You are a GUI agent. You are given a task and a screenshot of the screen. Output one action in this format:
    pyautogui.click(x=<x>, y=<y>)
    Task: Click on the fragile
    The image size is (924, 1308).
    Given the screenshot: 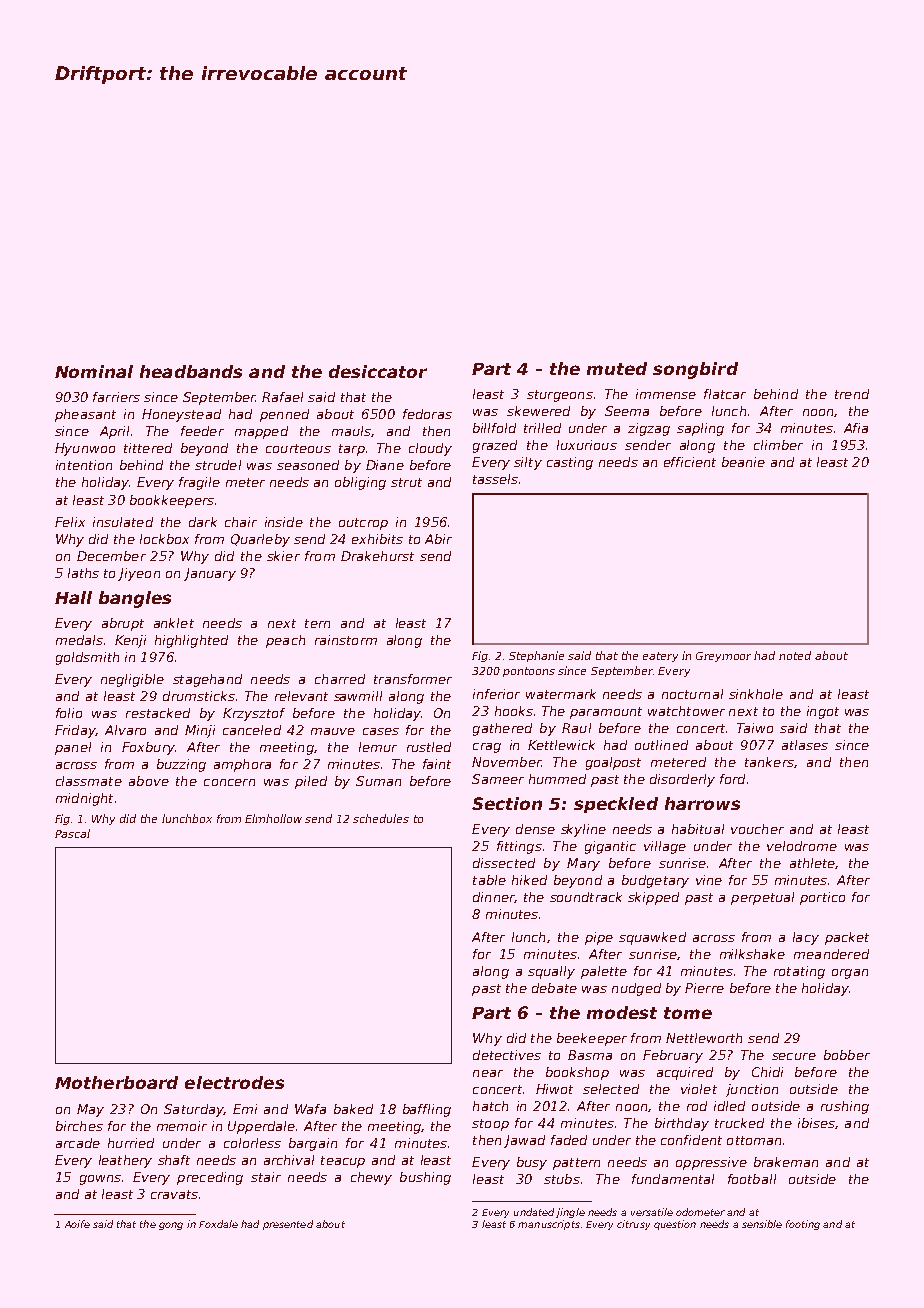 What is the action you would take?
    pyautogui.click(x=199, y=483)
